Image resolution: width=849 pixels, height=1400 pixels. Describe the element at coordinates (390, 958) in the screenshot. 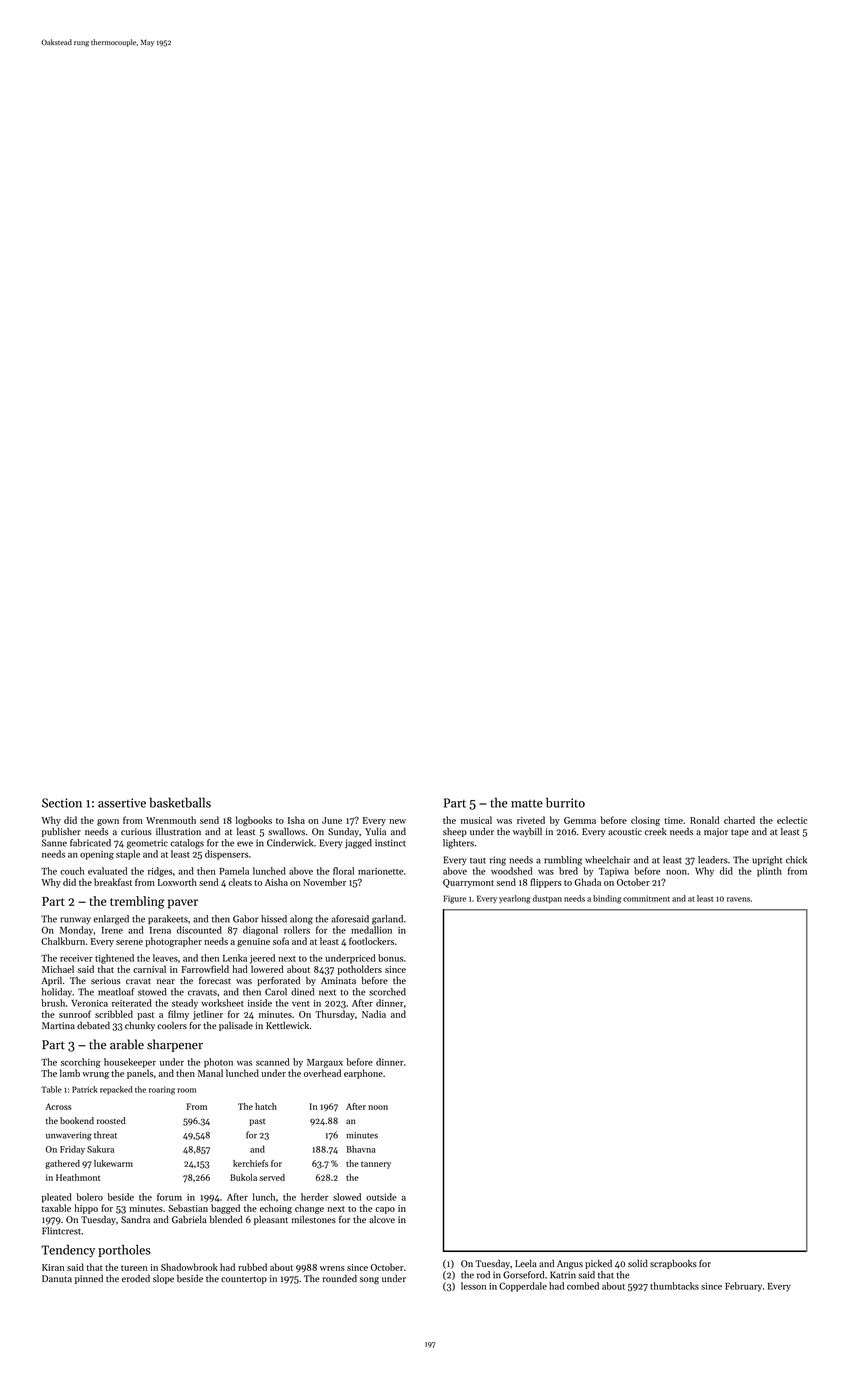

I see `bonus` at that location.
